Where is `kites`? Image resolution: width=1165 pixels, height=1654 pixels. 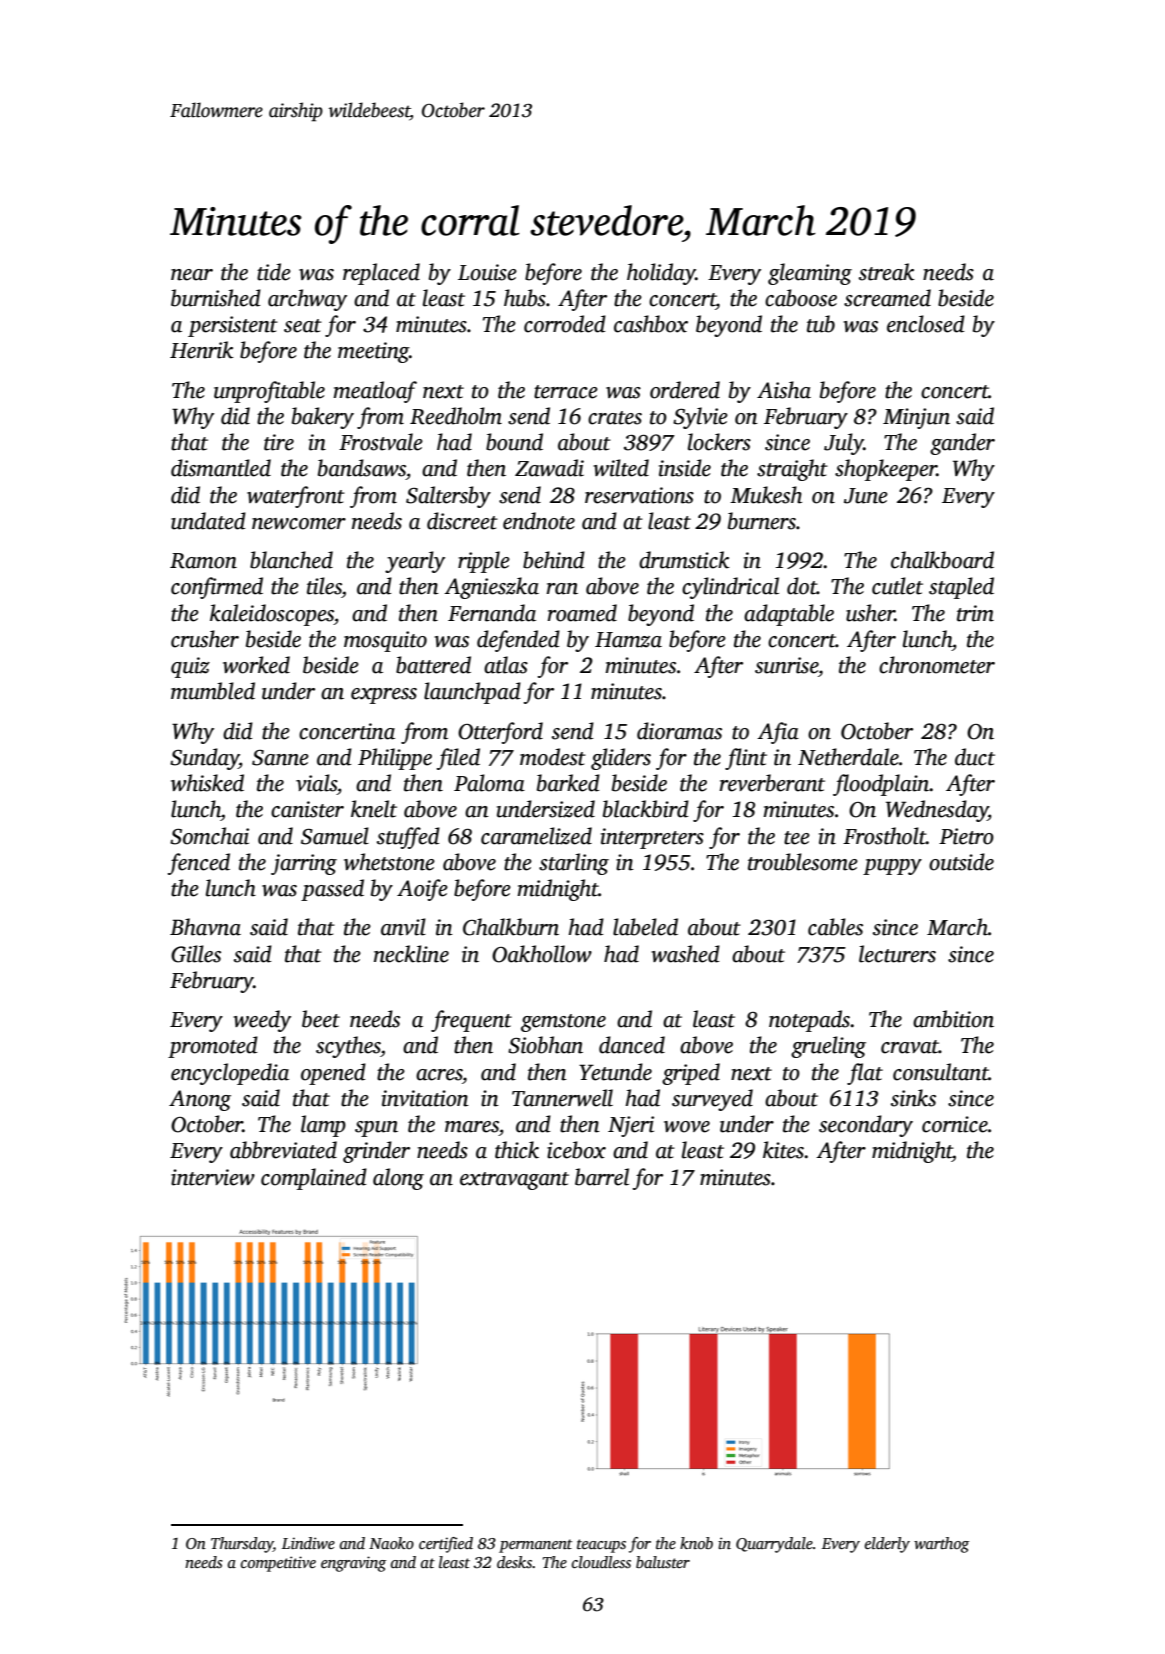
kites is located at coordinates (783, 1150).
